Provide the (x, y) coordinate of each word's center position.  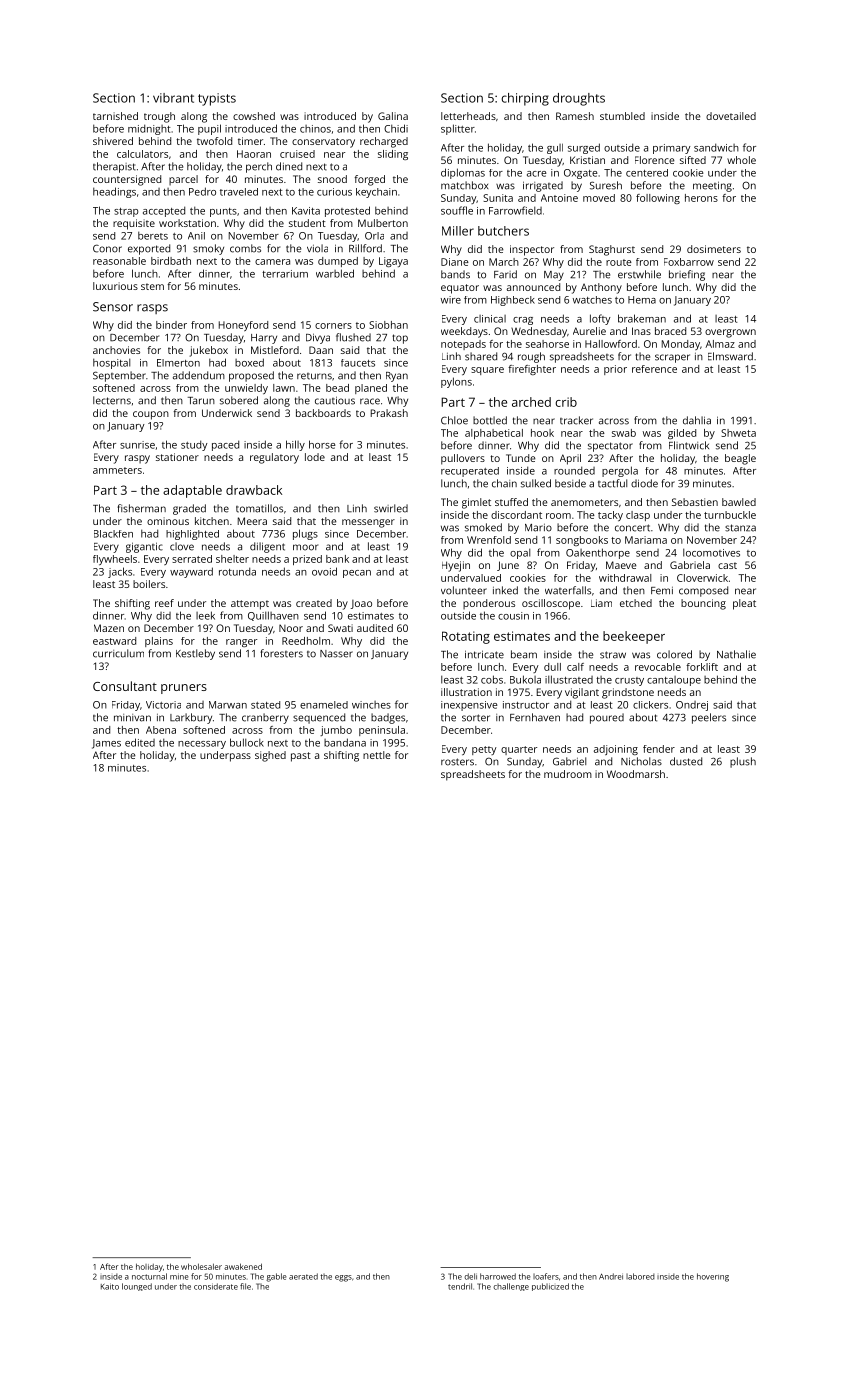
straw (613, 655)
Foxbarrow (689, 262)
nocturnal (149, 1276)
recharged (384, 142)
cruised (297, 154)
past (301, 757)
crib (566, 402)
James (106, 744)
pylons (456, 382)
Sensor (113, 307)
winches (371, 705)
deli (470, 1276)
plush (743, 762)
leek (205, 615)
